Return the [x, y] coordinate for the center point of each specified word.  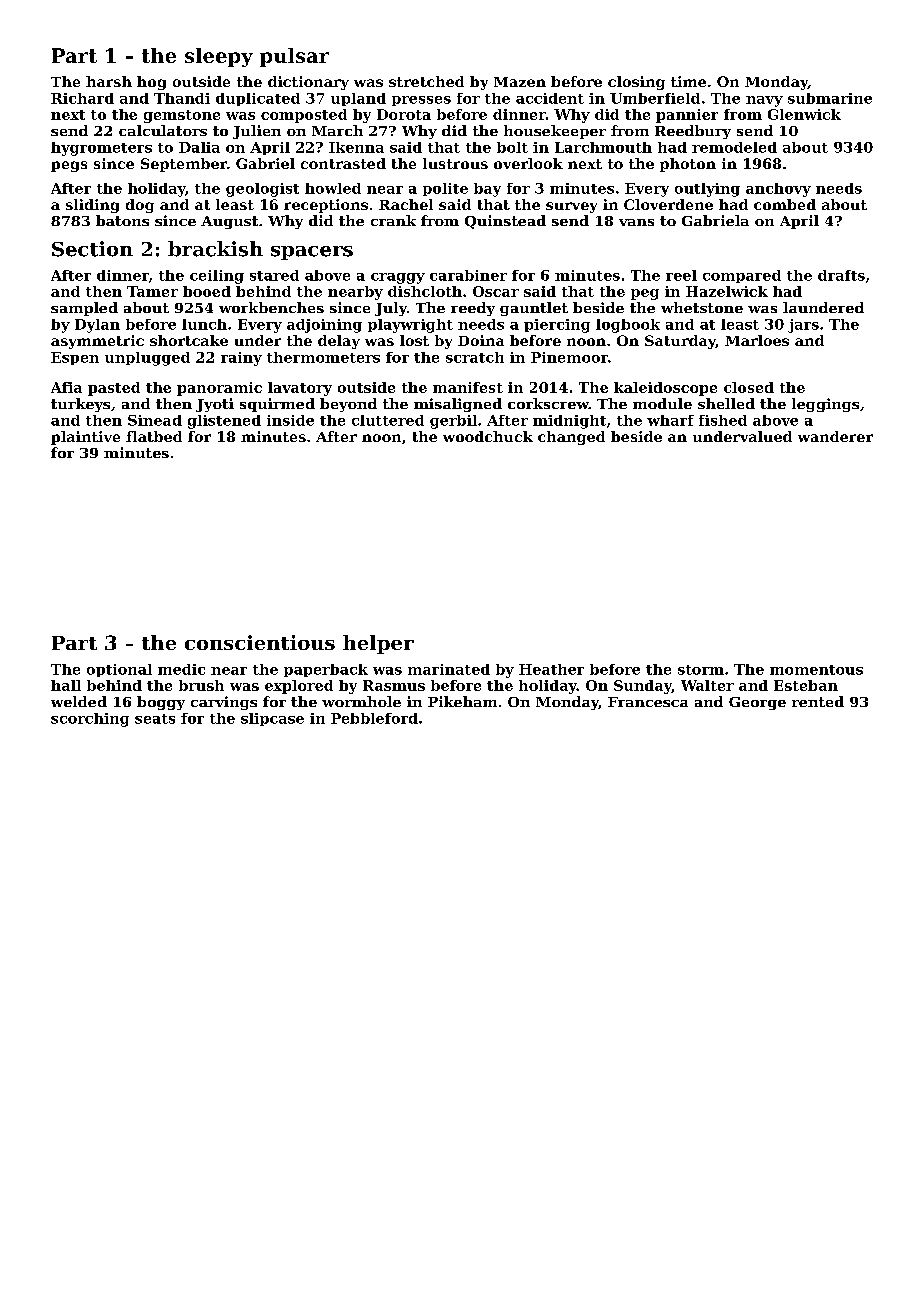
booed [207, 291]
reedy [473, 309]
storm [701, 670]
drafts [841, 275]
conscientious [260, 642]
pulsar [294, 57]
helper [378, 644]
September [184, 165]
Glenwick [804, 114]
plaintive [85, 438]
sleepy [219, 57]
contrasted [343, 163]
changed [571, 438]
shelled [726, 403]
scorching [90, 720]
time [688, 81]
